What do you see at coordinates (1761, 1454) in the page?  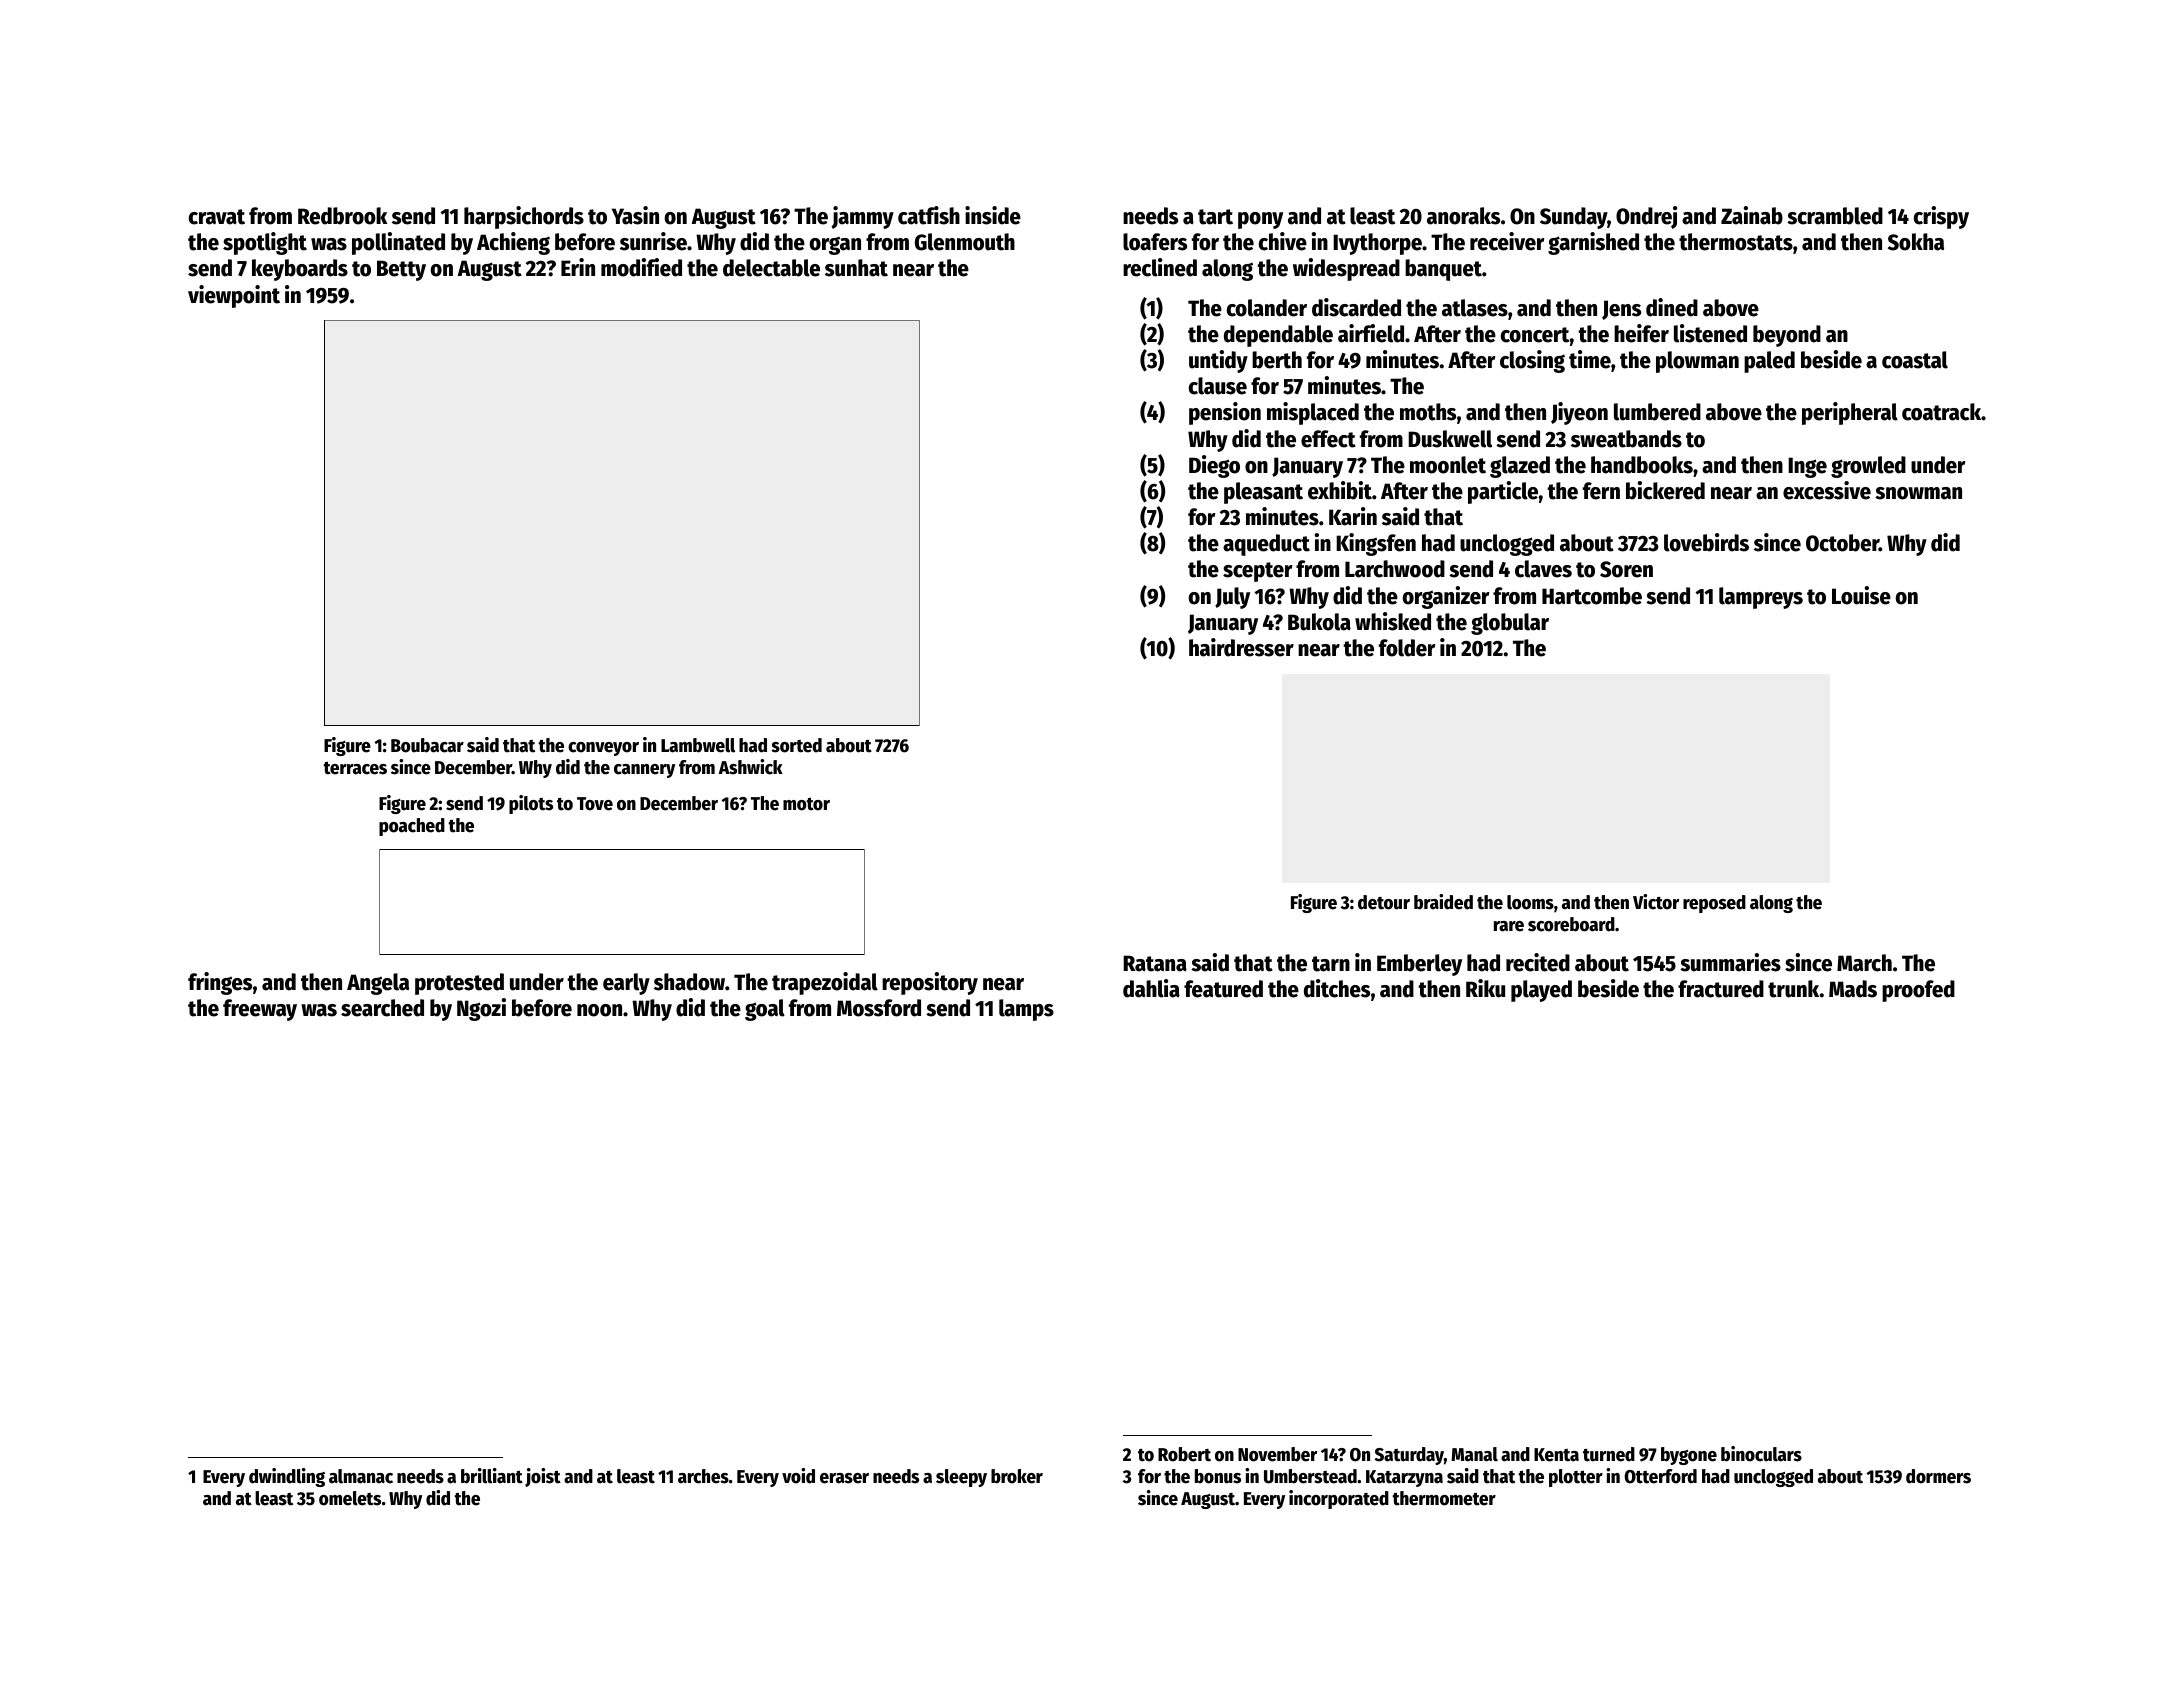 I see `binoculars` at bounding box center [1761, 1454].
